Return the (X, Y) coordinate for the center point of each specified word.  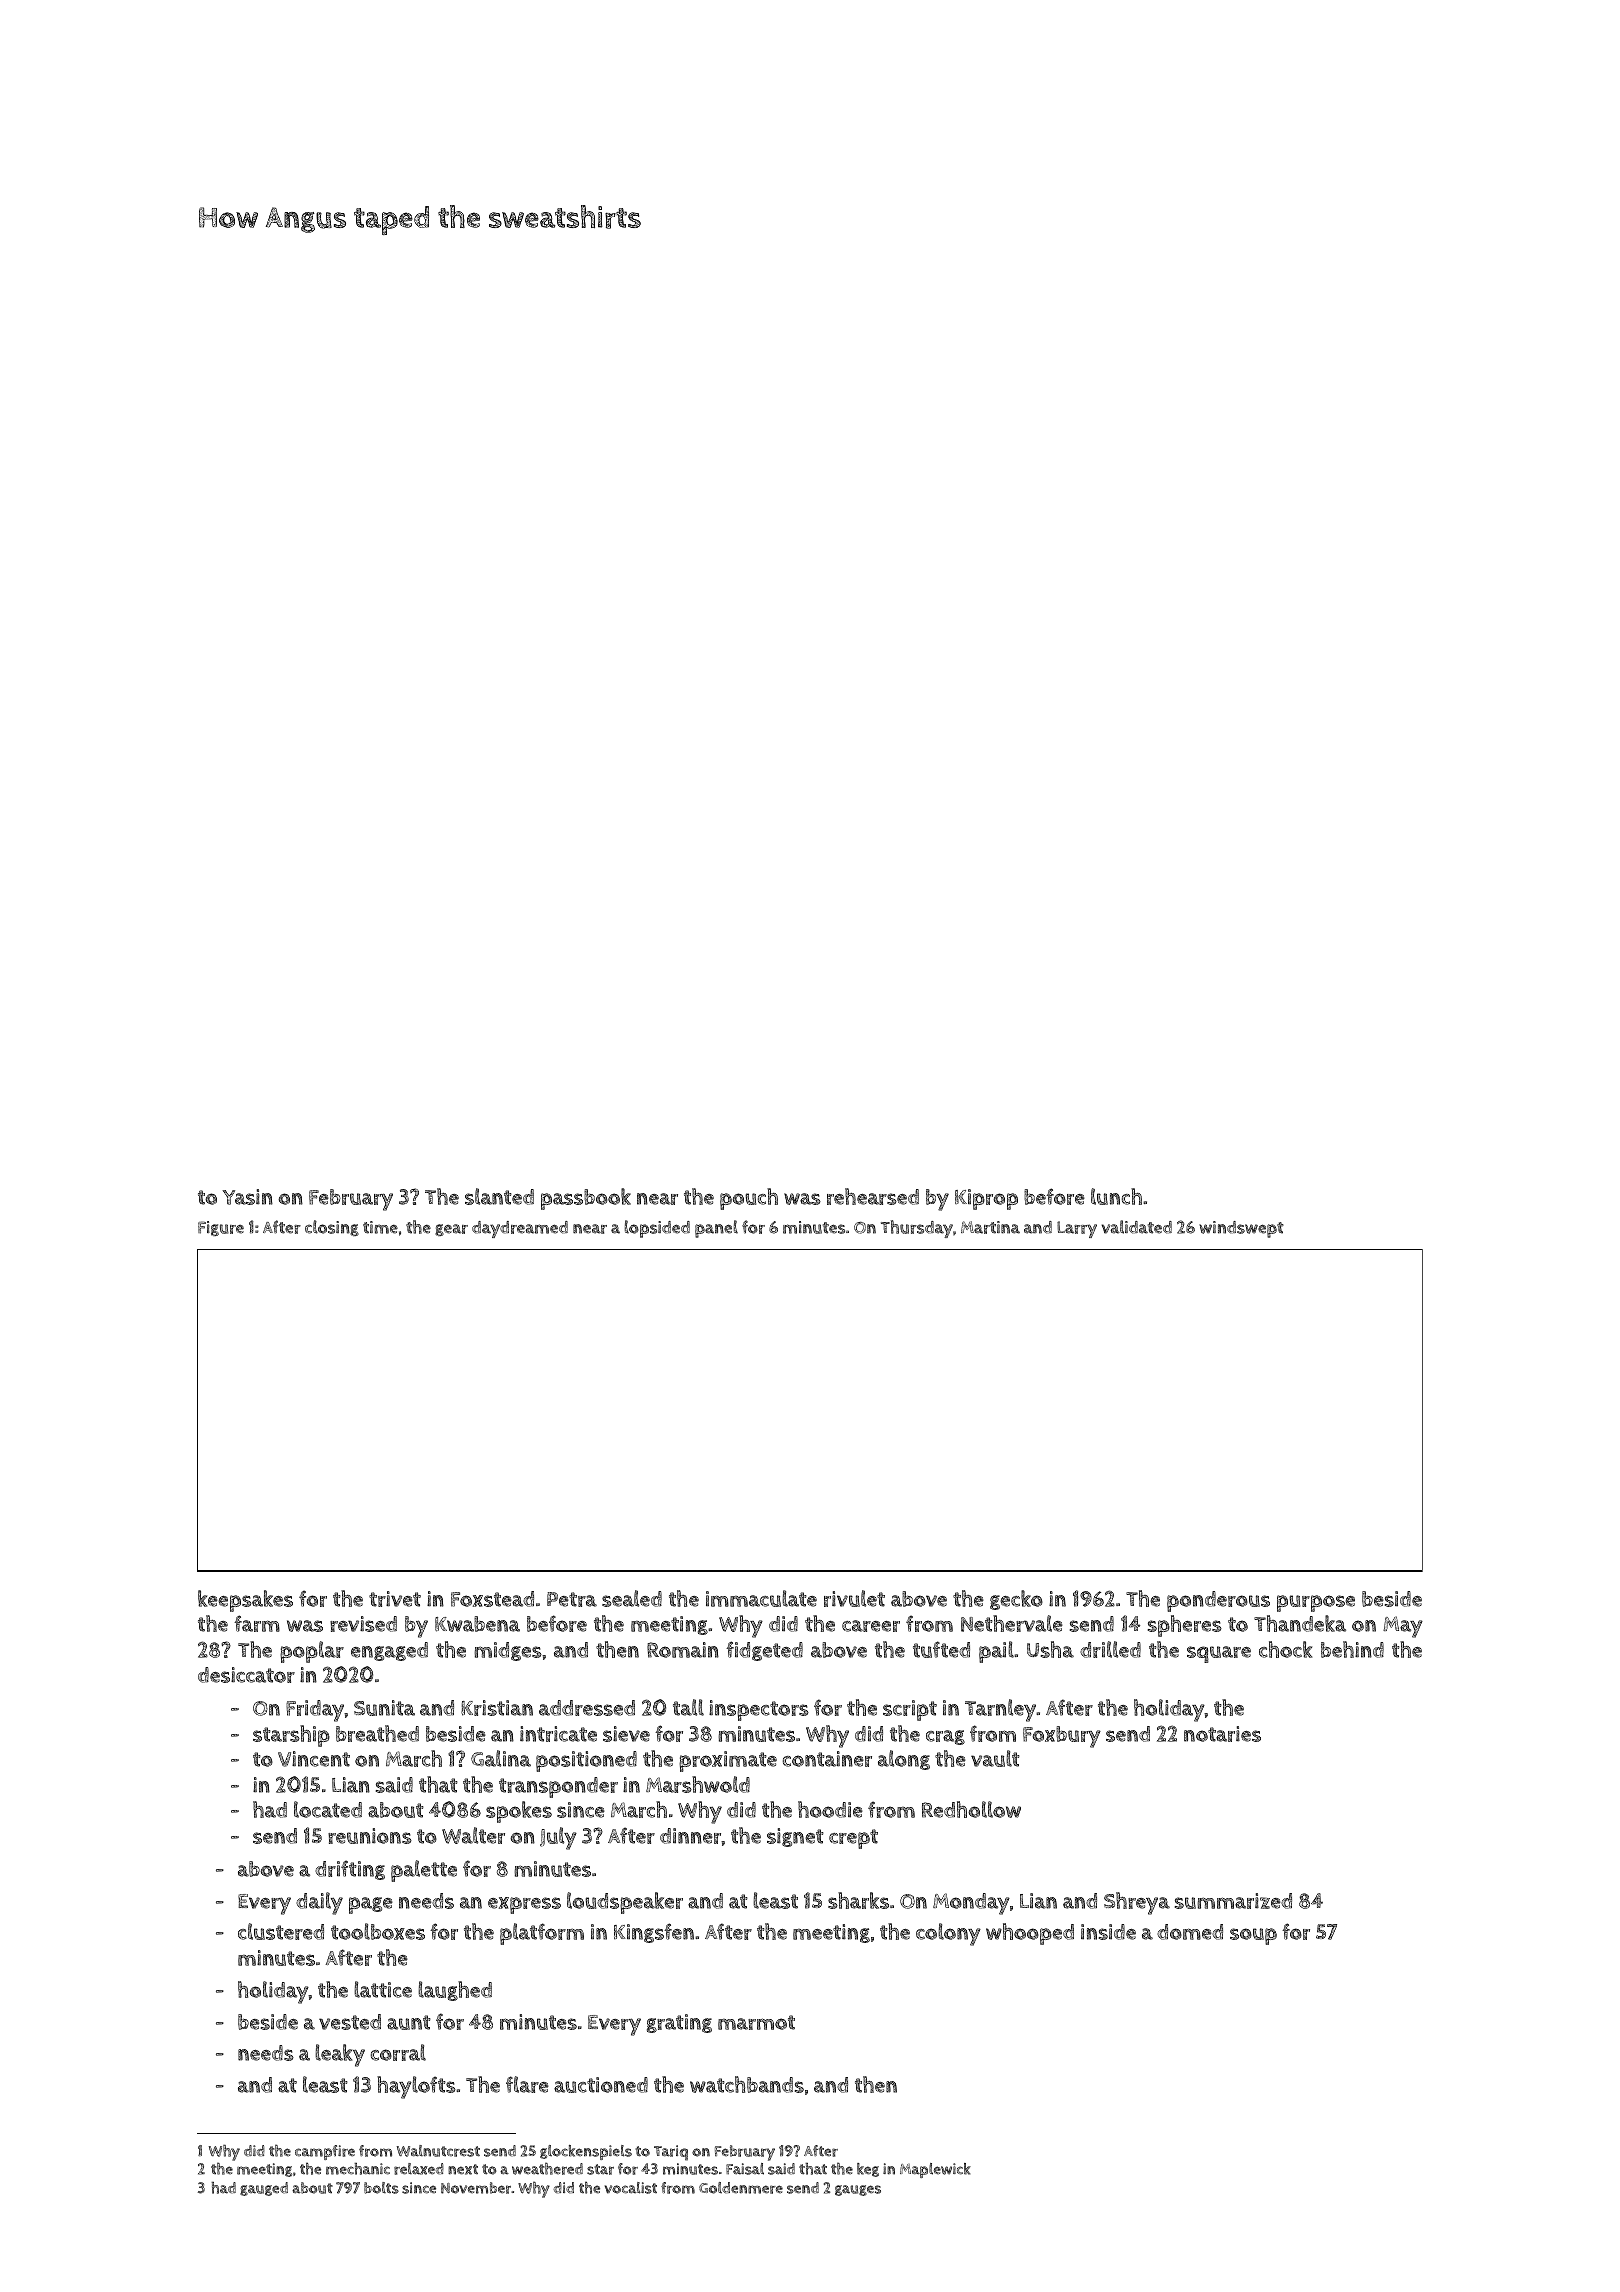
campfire (325, 2152)
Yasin (247, 1197)
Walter (473, 1835)
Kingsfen (654, 1933)
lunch (1116, 1196)
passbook (586, 1199)
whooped (1030, 1934)
